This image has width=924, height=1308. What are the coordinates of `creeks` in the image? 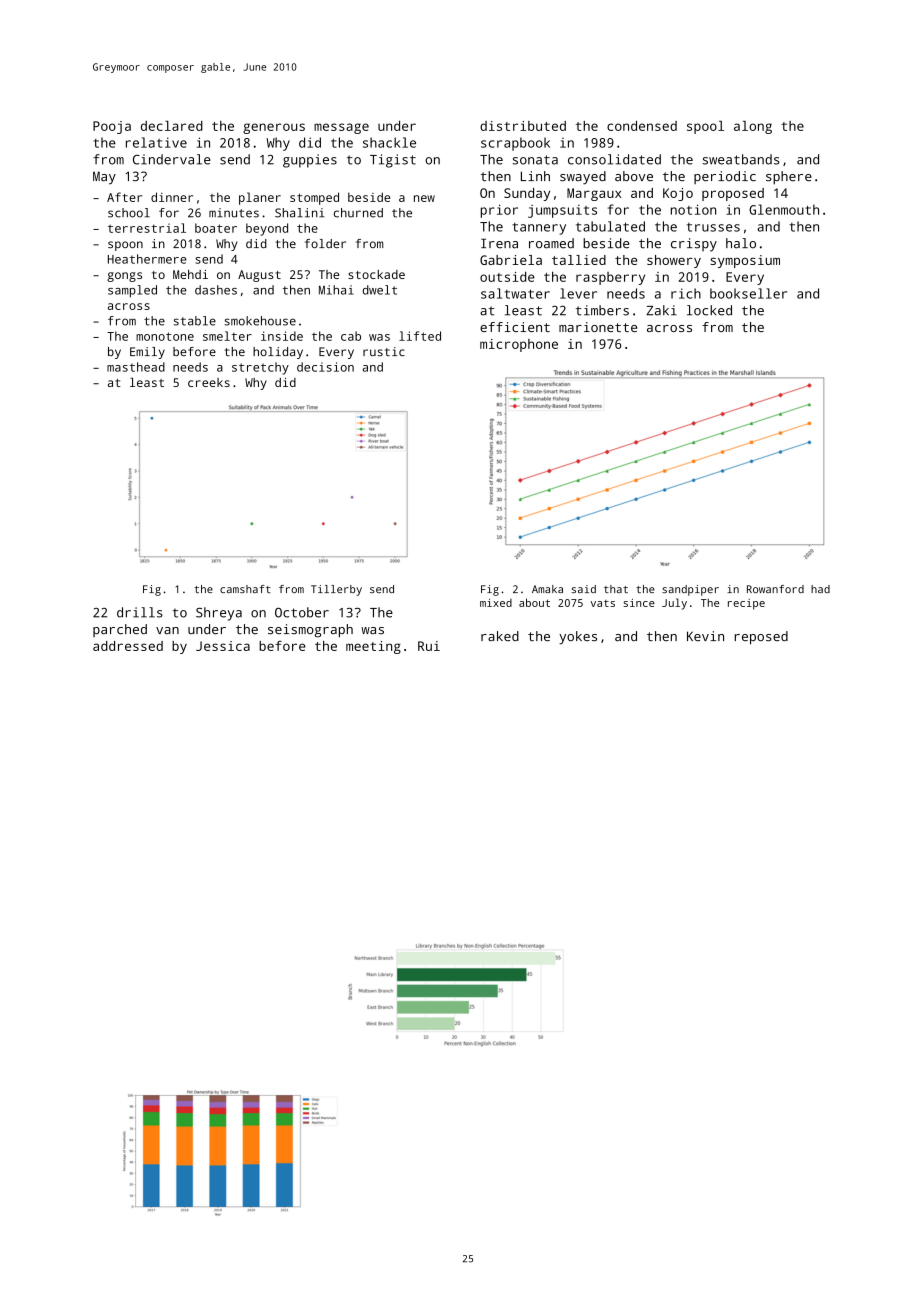 It's located at (209, 382).
